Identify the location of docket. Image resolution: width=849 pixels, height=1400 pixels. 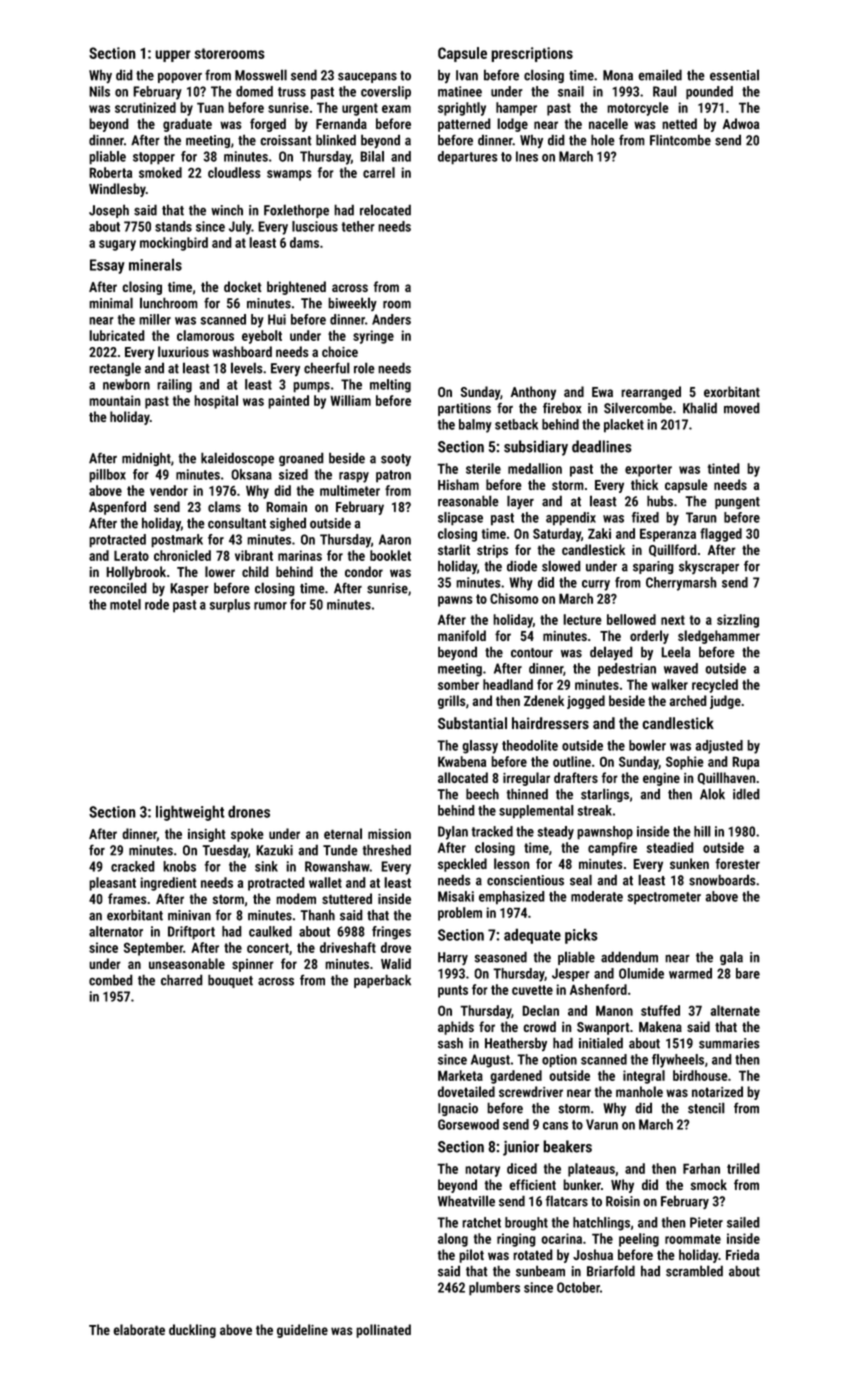
(243, 286).
